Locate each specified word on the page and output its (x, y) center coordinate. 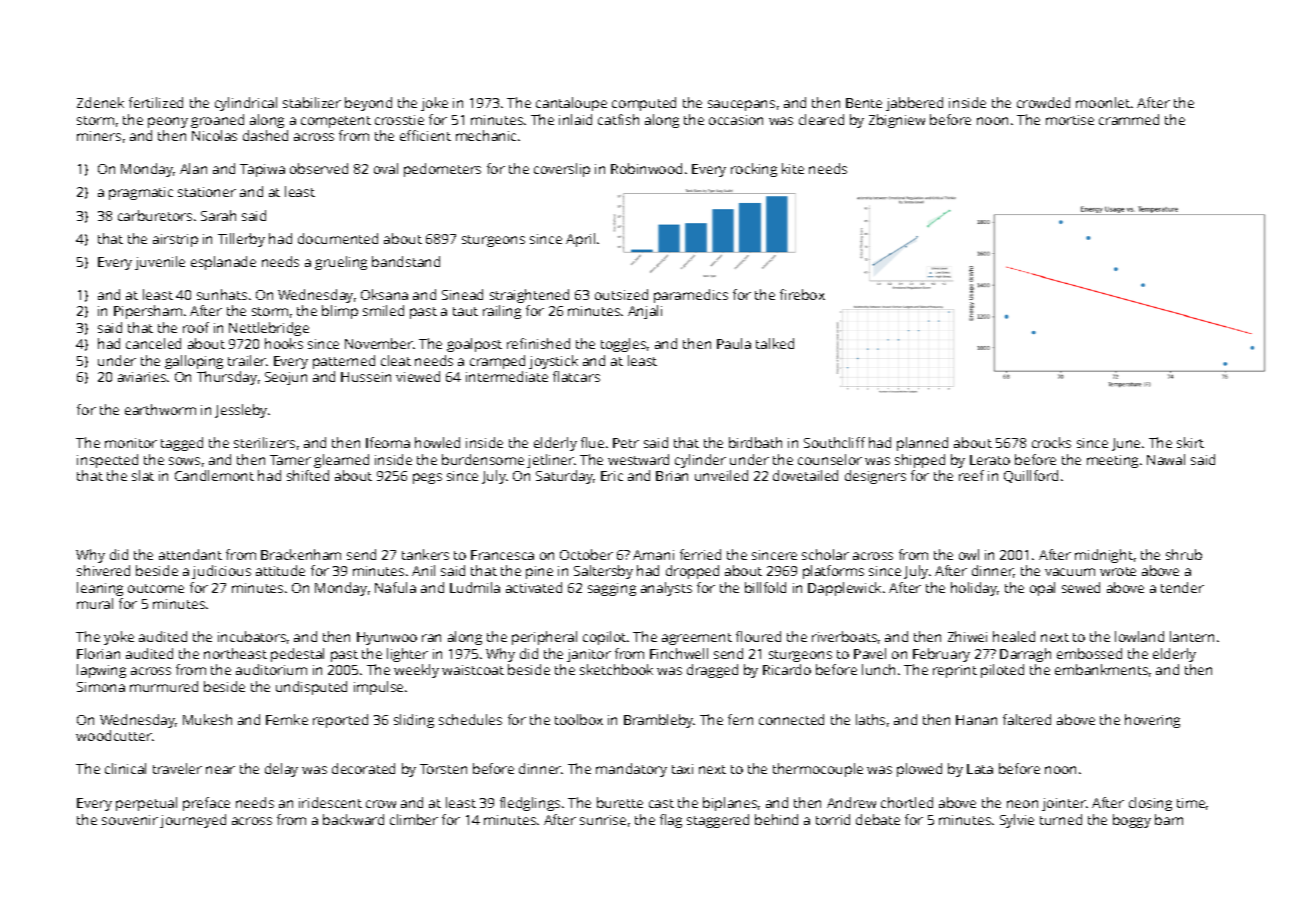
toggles (623, 345)
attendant (190, 554)
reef (971, 475)
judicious (221, 572)
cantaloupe (571, 104)
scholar (825, 554)
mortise (1070, 120)
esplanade (223, 263)
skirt (1190, 442)
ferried (700, 554)
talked (775, 343)
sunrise (603, 820)
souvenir (130, 820)
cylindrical (246, 104)
